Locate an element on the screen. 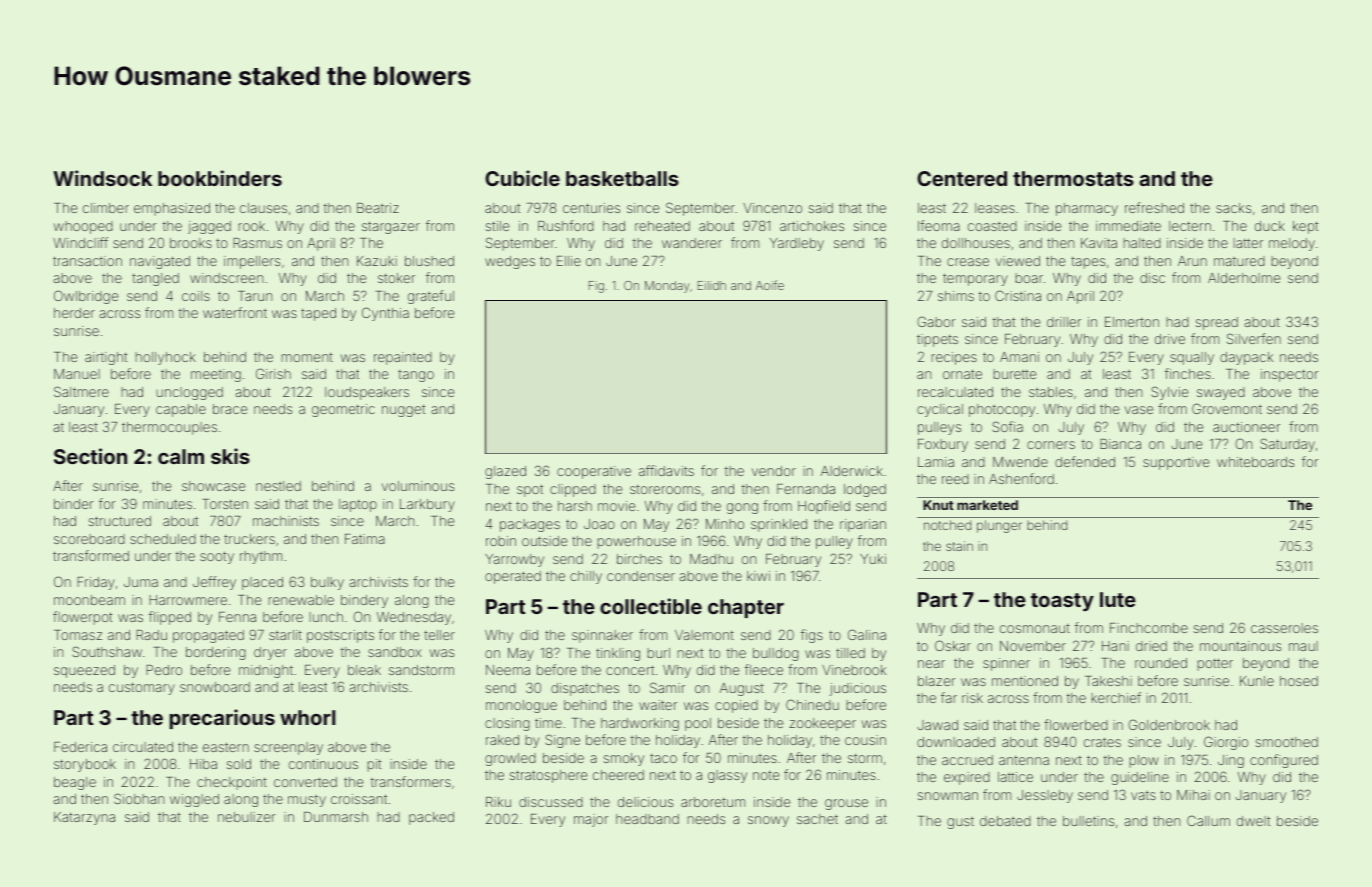 This screenshot has height=887, width=1372. tango is located at coordinates (416, 375).
